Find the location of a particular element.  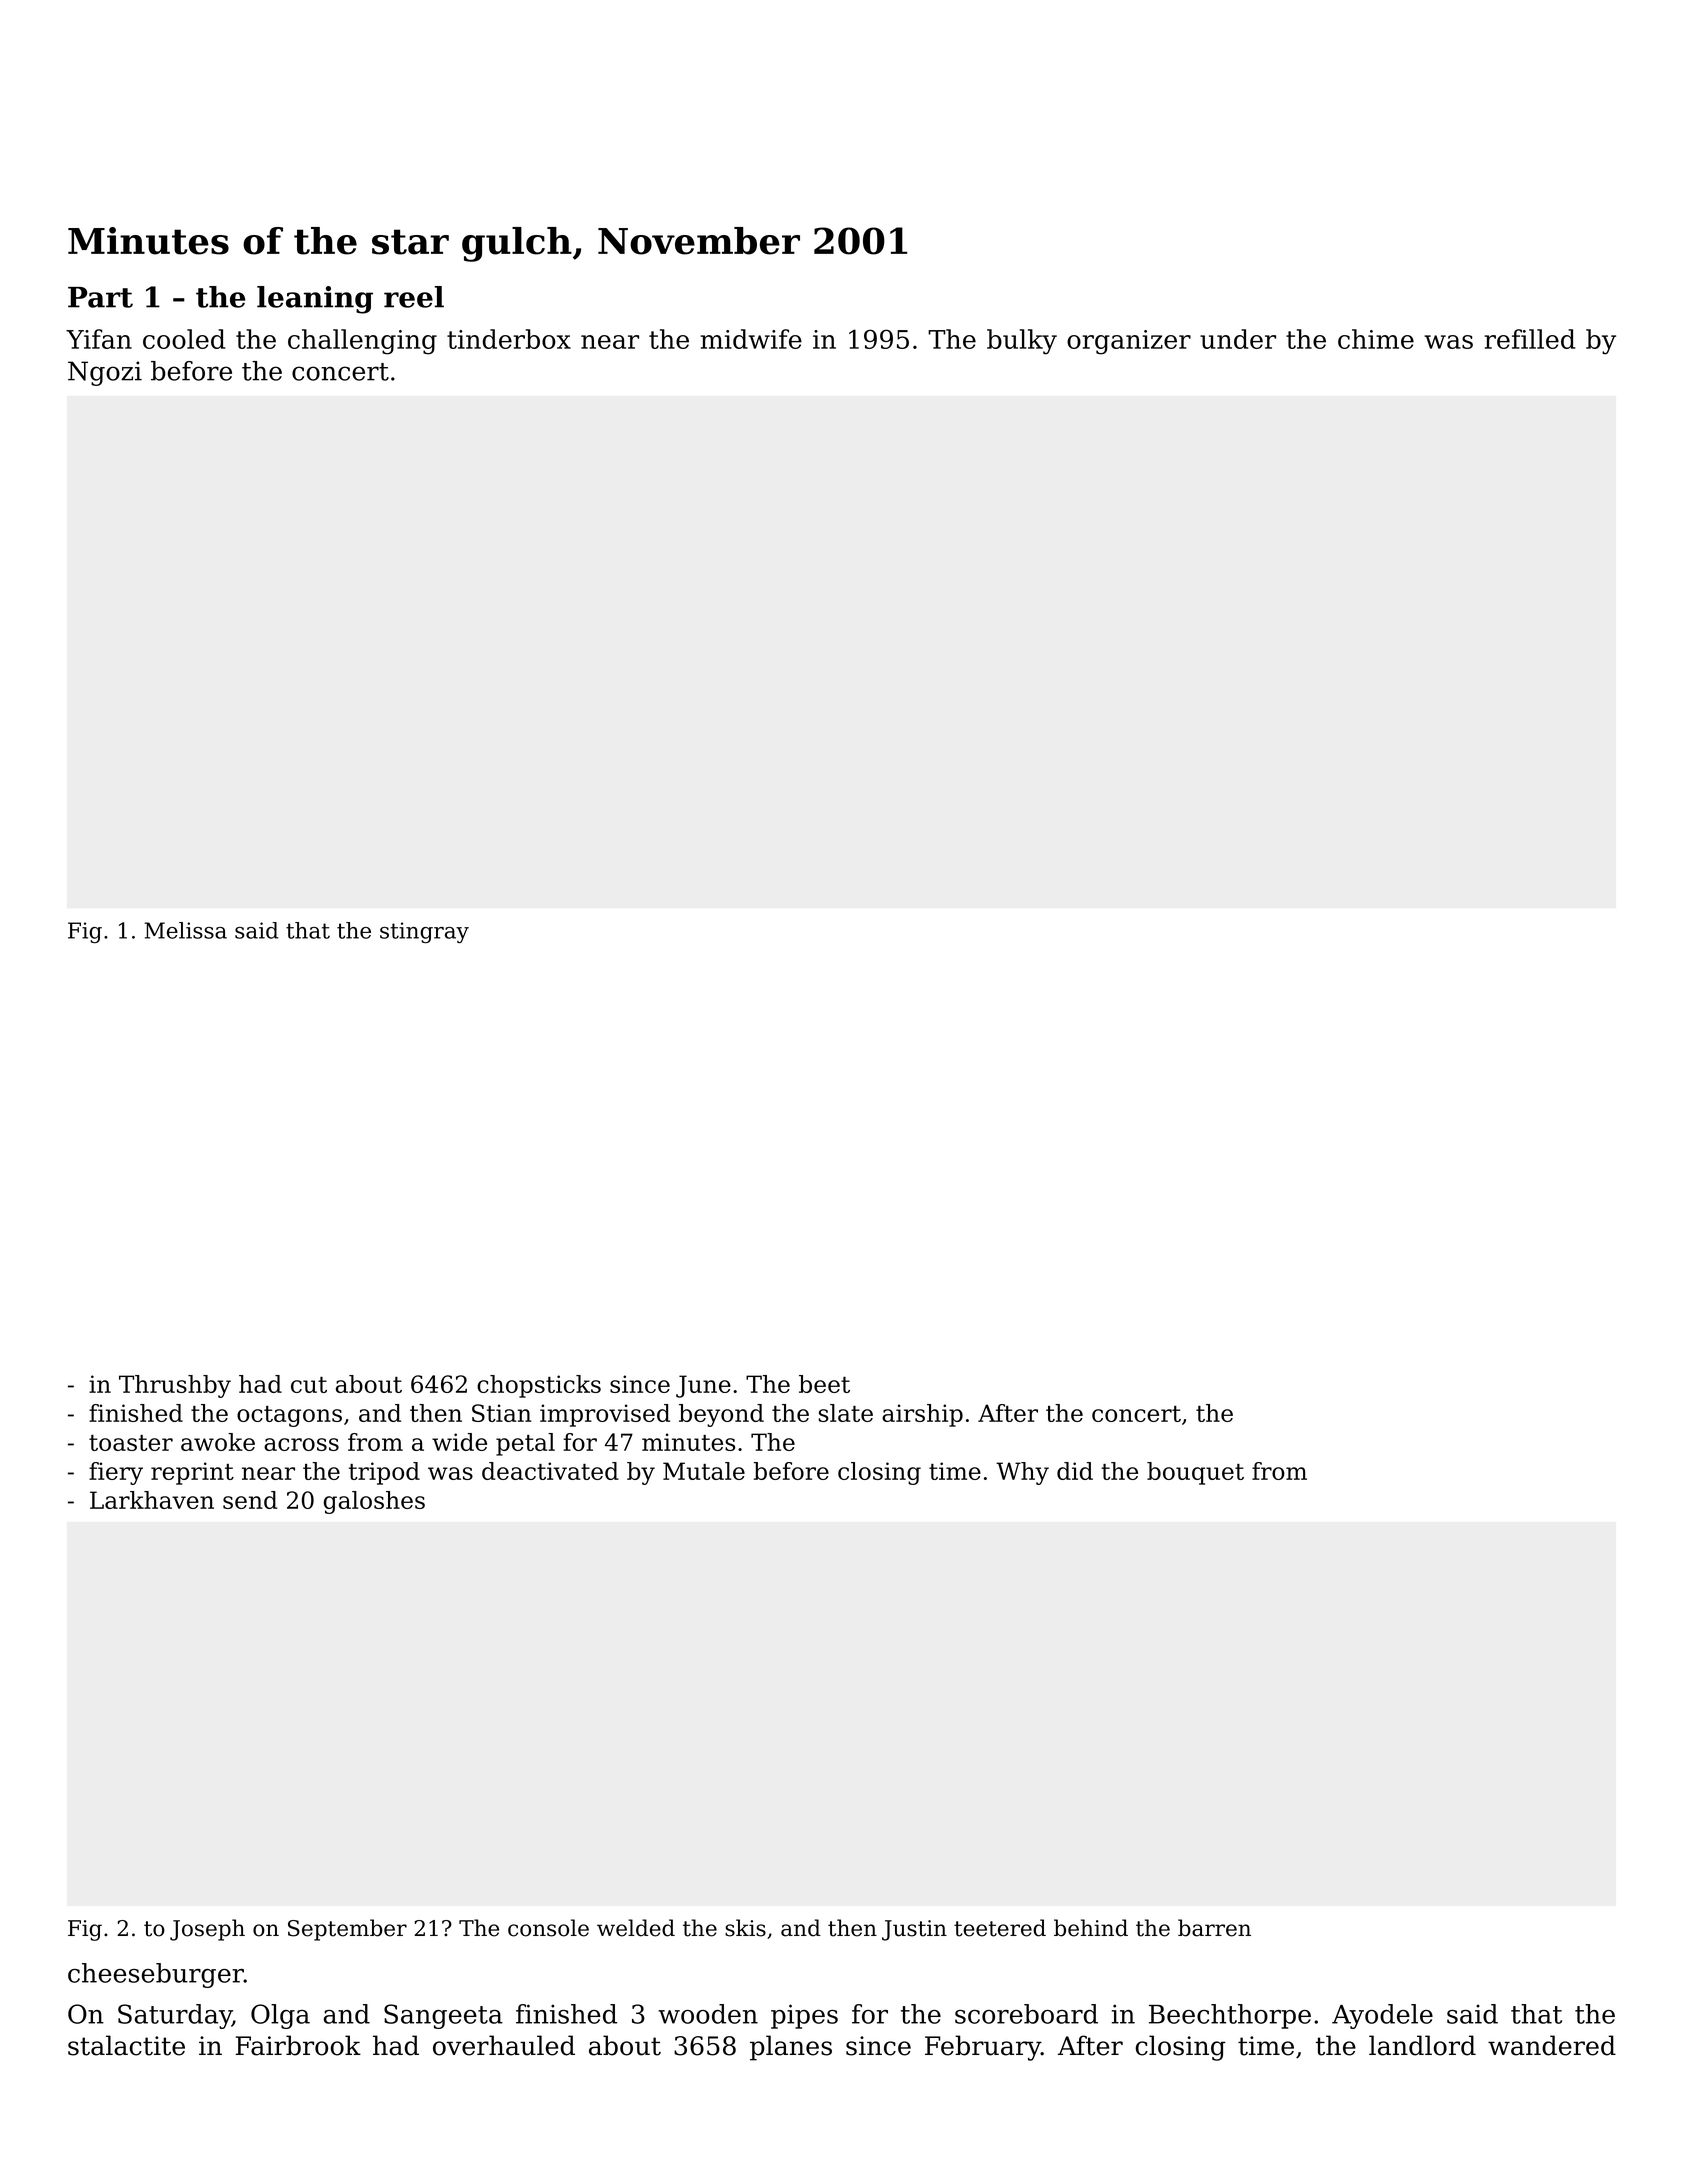

leaning is located at coordinates (315, 300).
